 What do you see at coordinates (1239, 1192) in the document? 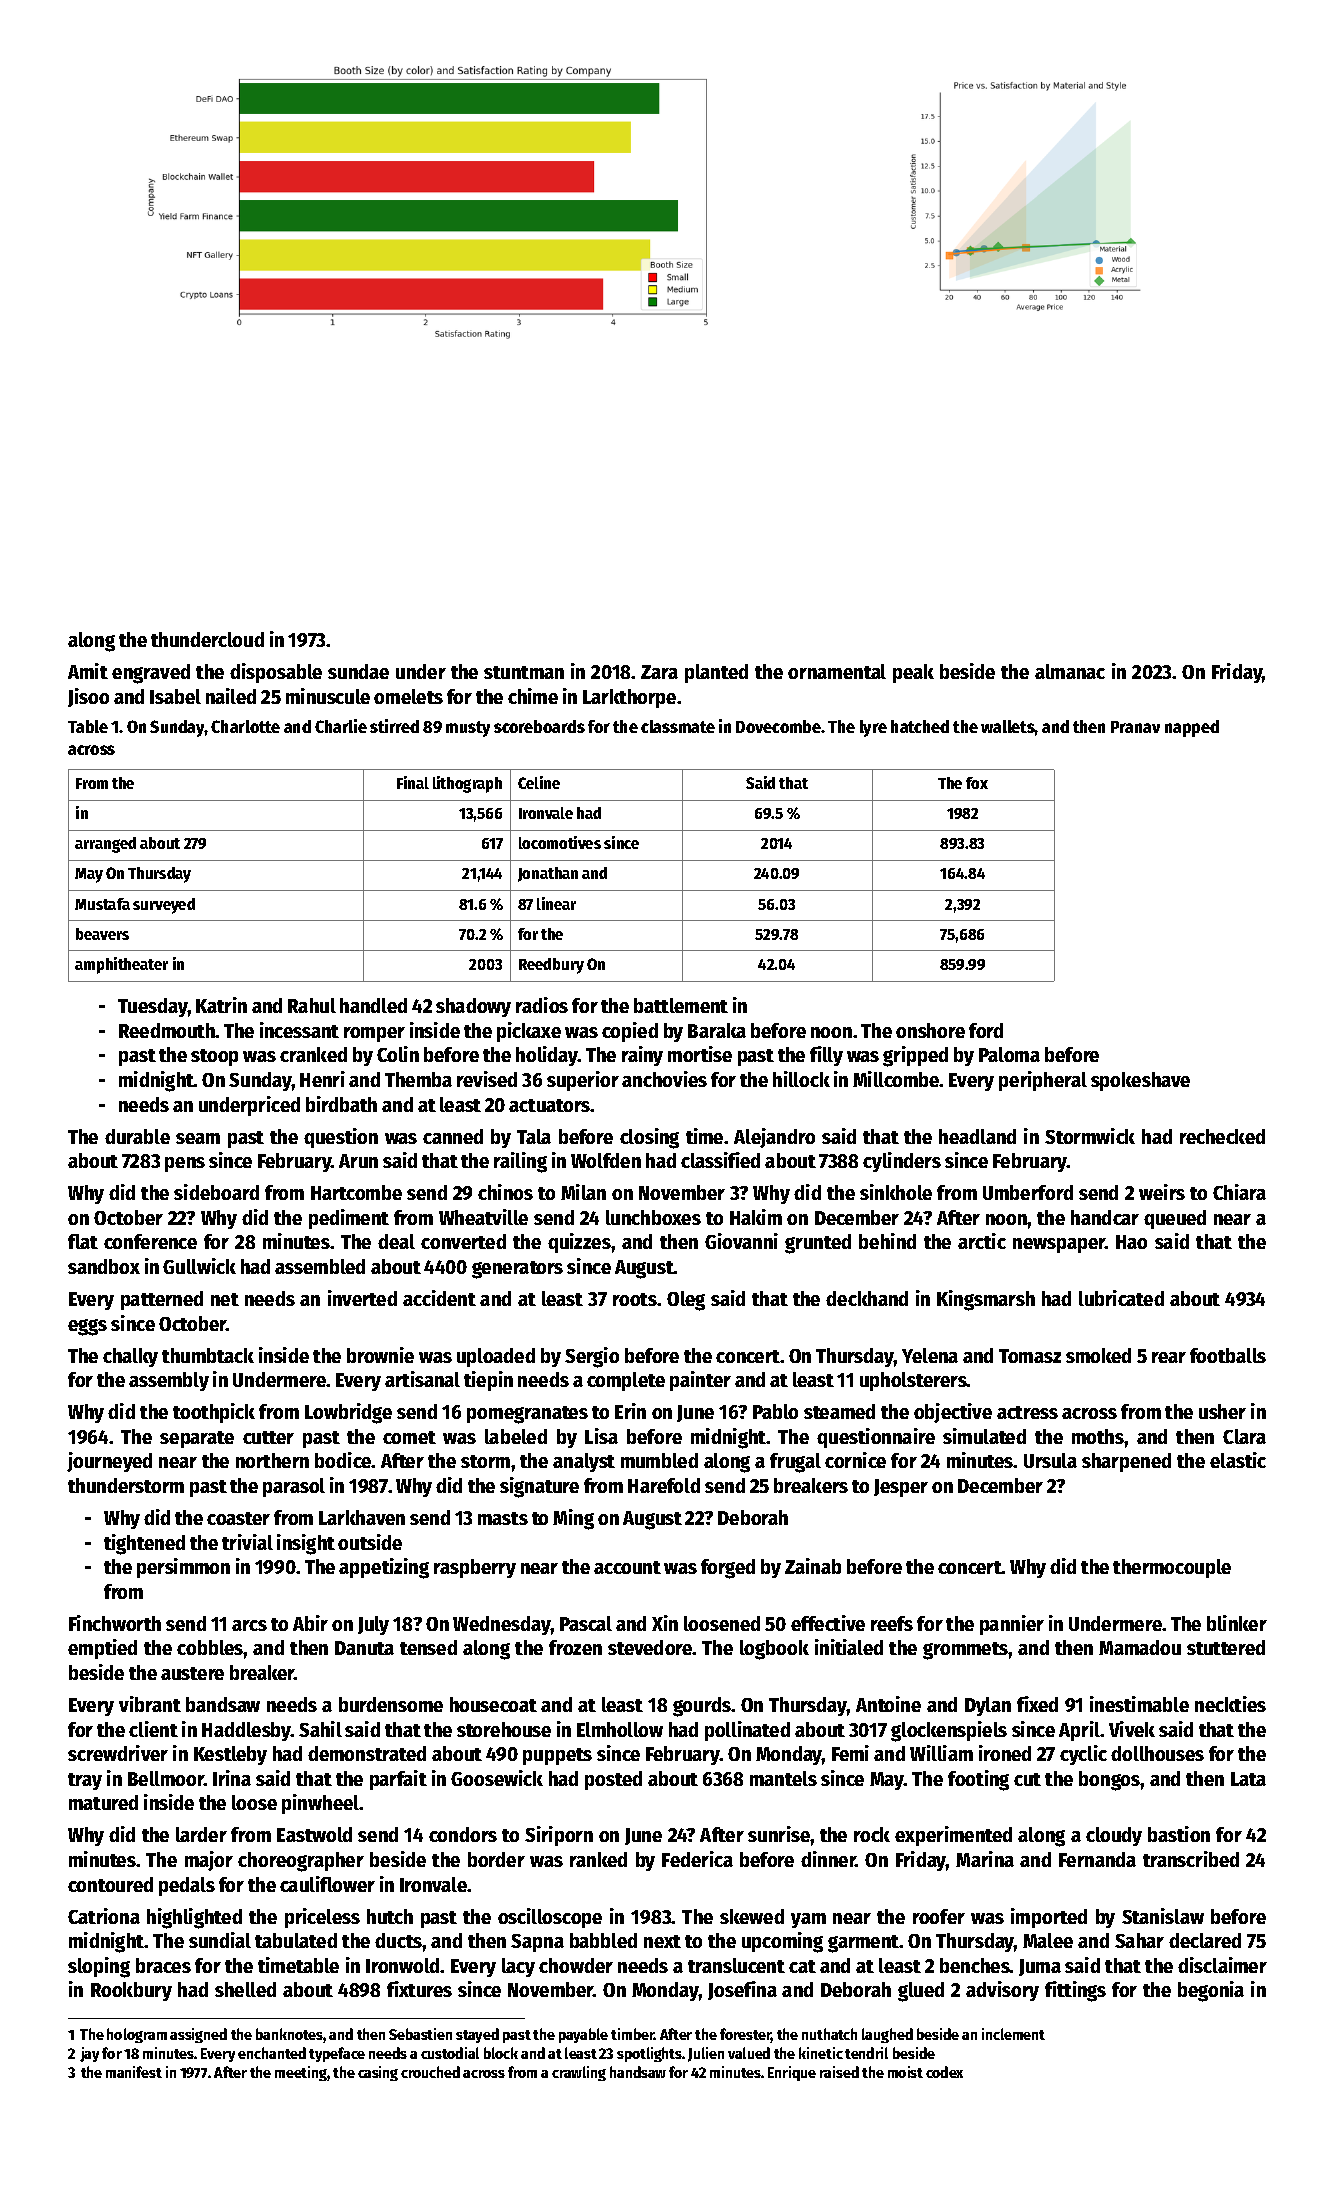
I see `Chiara` at bounding box center [1239, 1192].
